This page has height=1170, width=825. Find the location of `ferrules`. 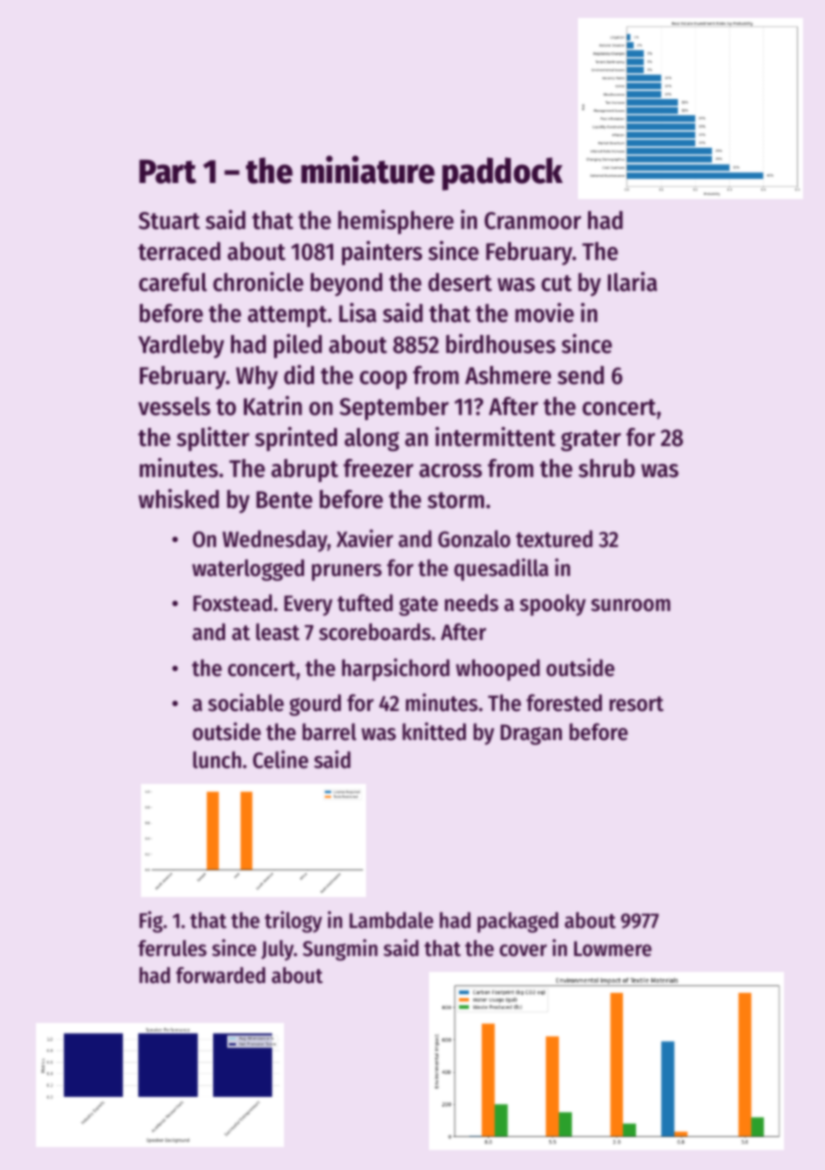

ferrules is located at coordinates (172, 948).
